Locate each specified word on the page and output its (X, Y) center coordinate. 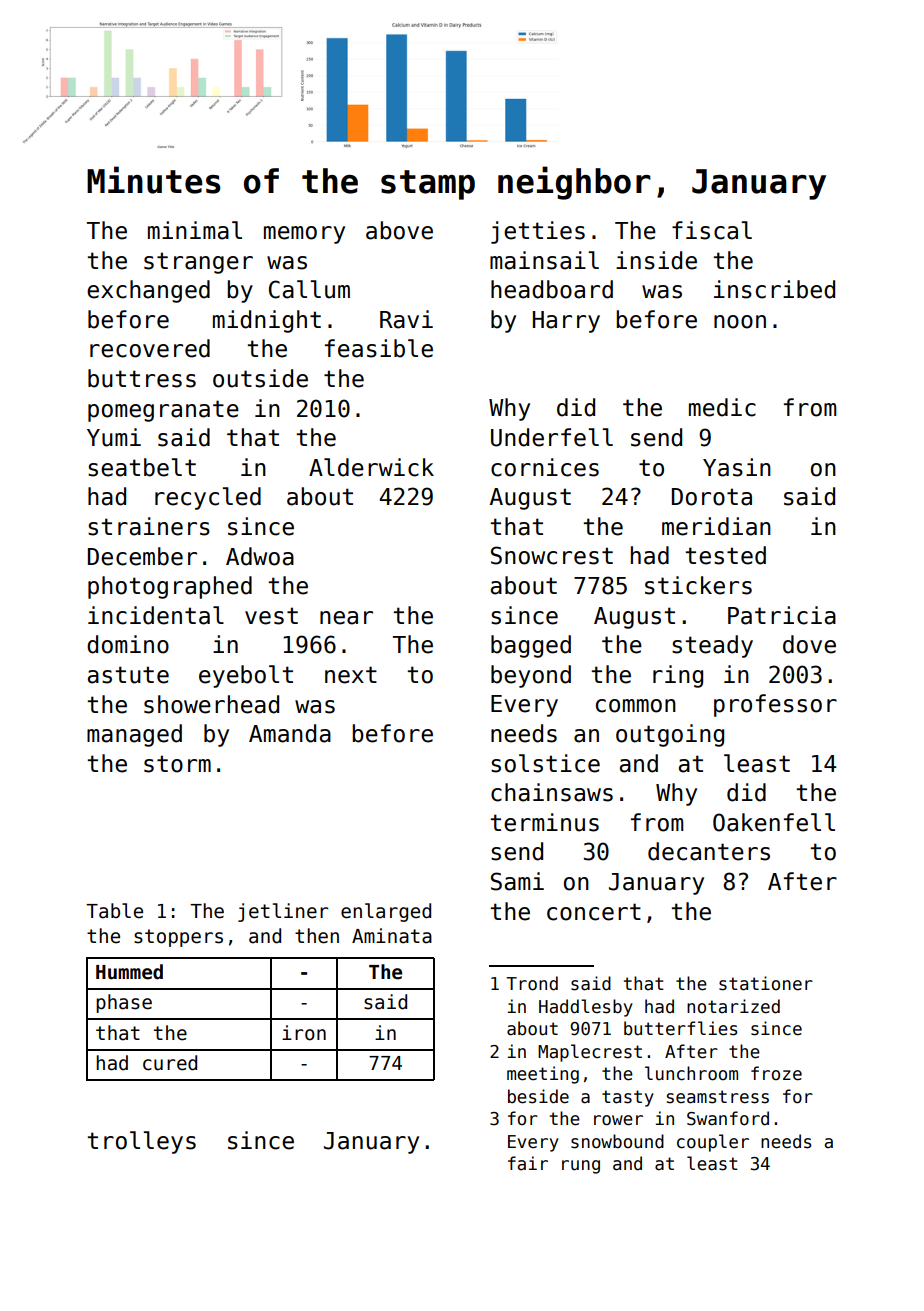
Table (114, 911)
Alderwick (371, 467)
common (636, 706)
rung (581, 1167)
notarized (733, 1006)
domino (128, 644)
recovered (150, 348)
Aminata (392, 936)
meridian (716, 526)
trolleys (141, 1142)
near (346, 618)
